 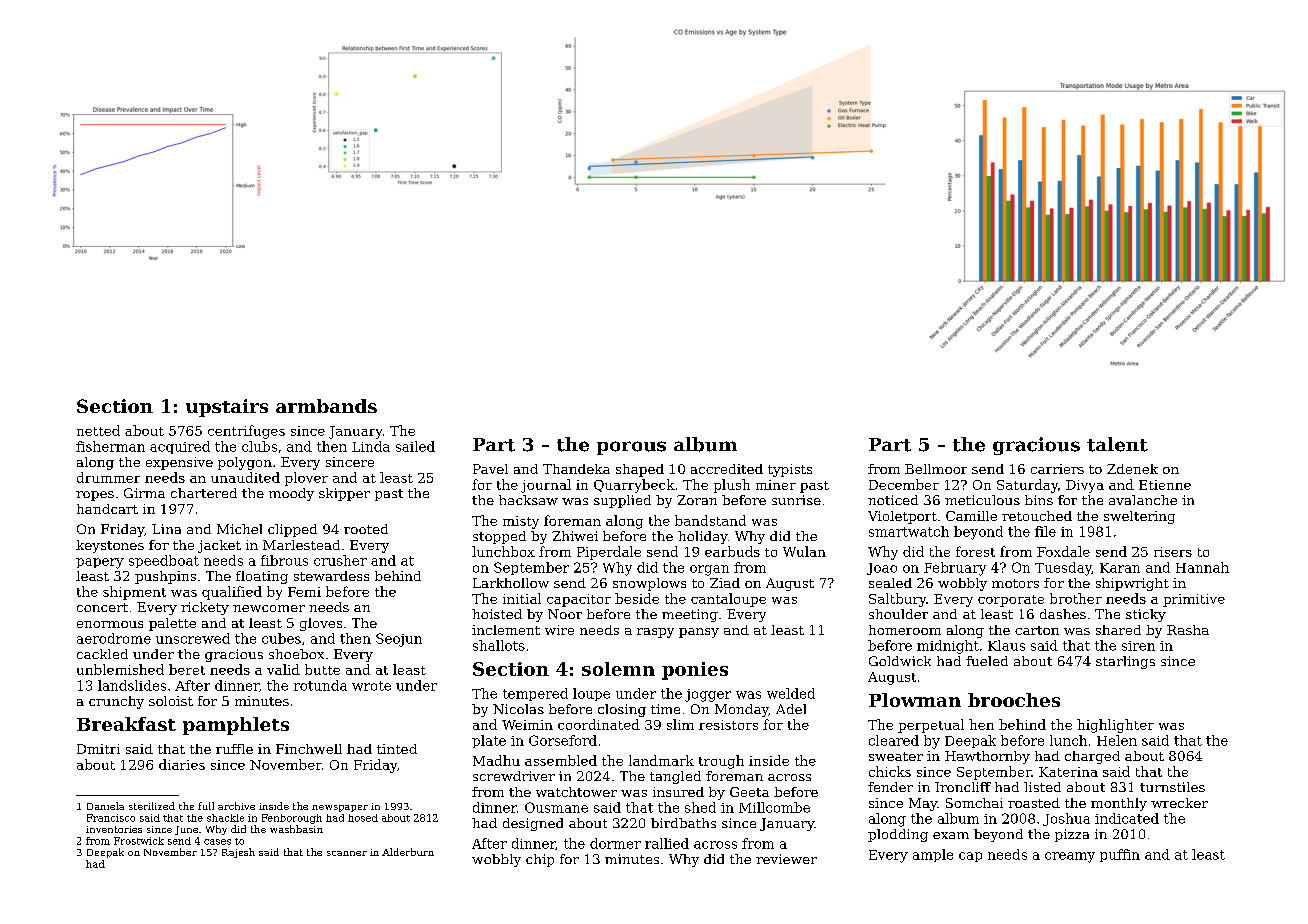 What do you see at coordinates (227, 408) in the screenshot?
I see `upstairs` at bounding box center [227, 408].
